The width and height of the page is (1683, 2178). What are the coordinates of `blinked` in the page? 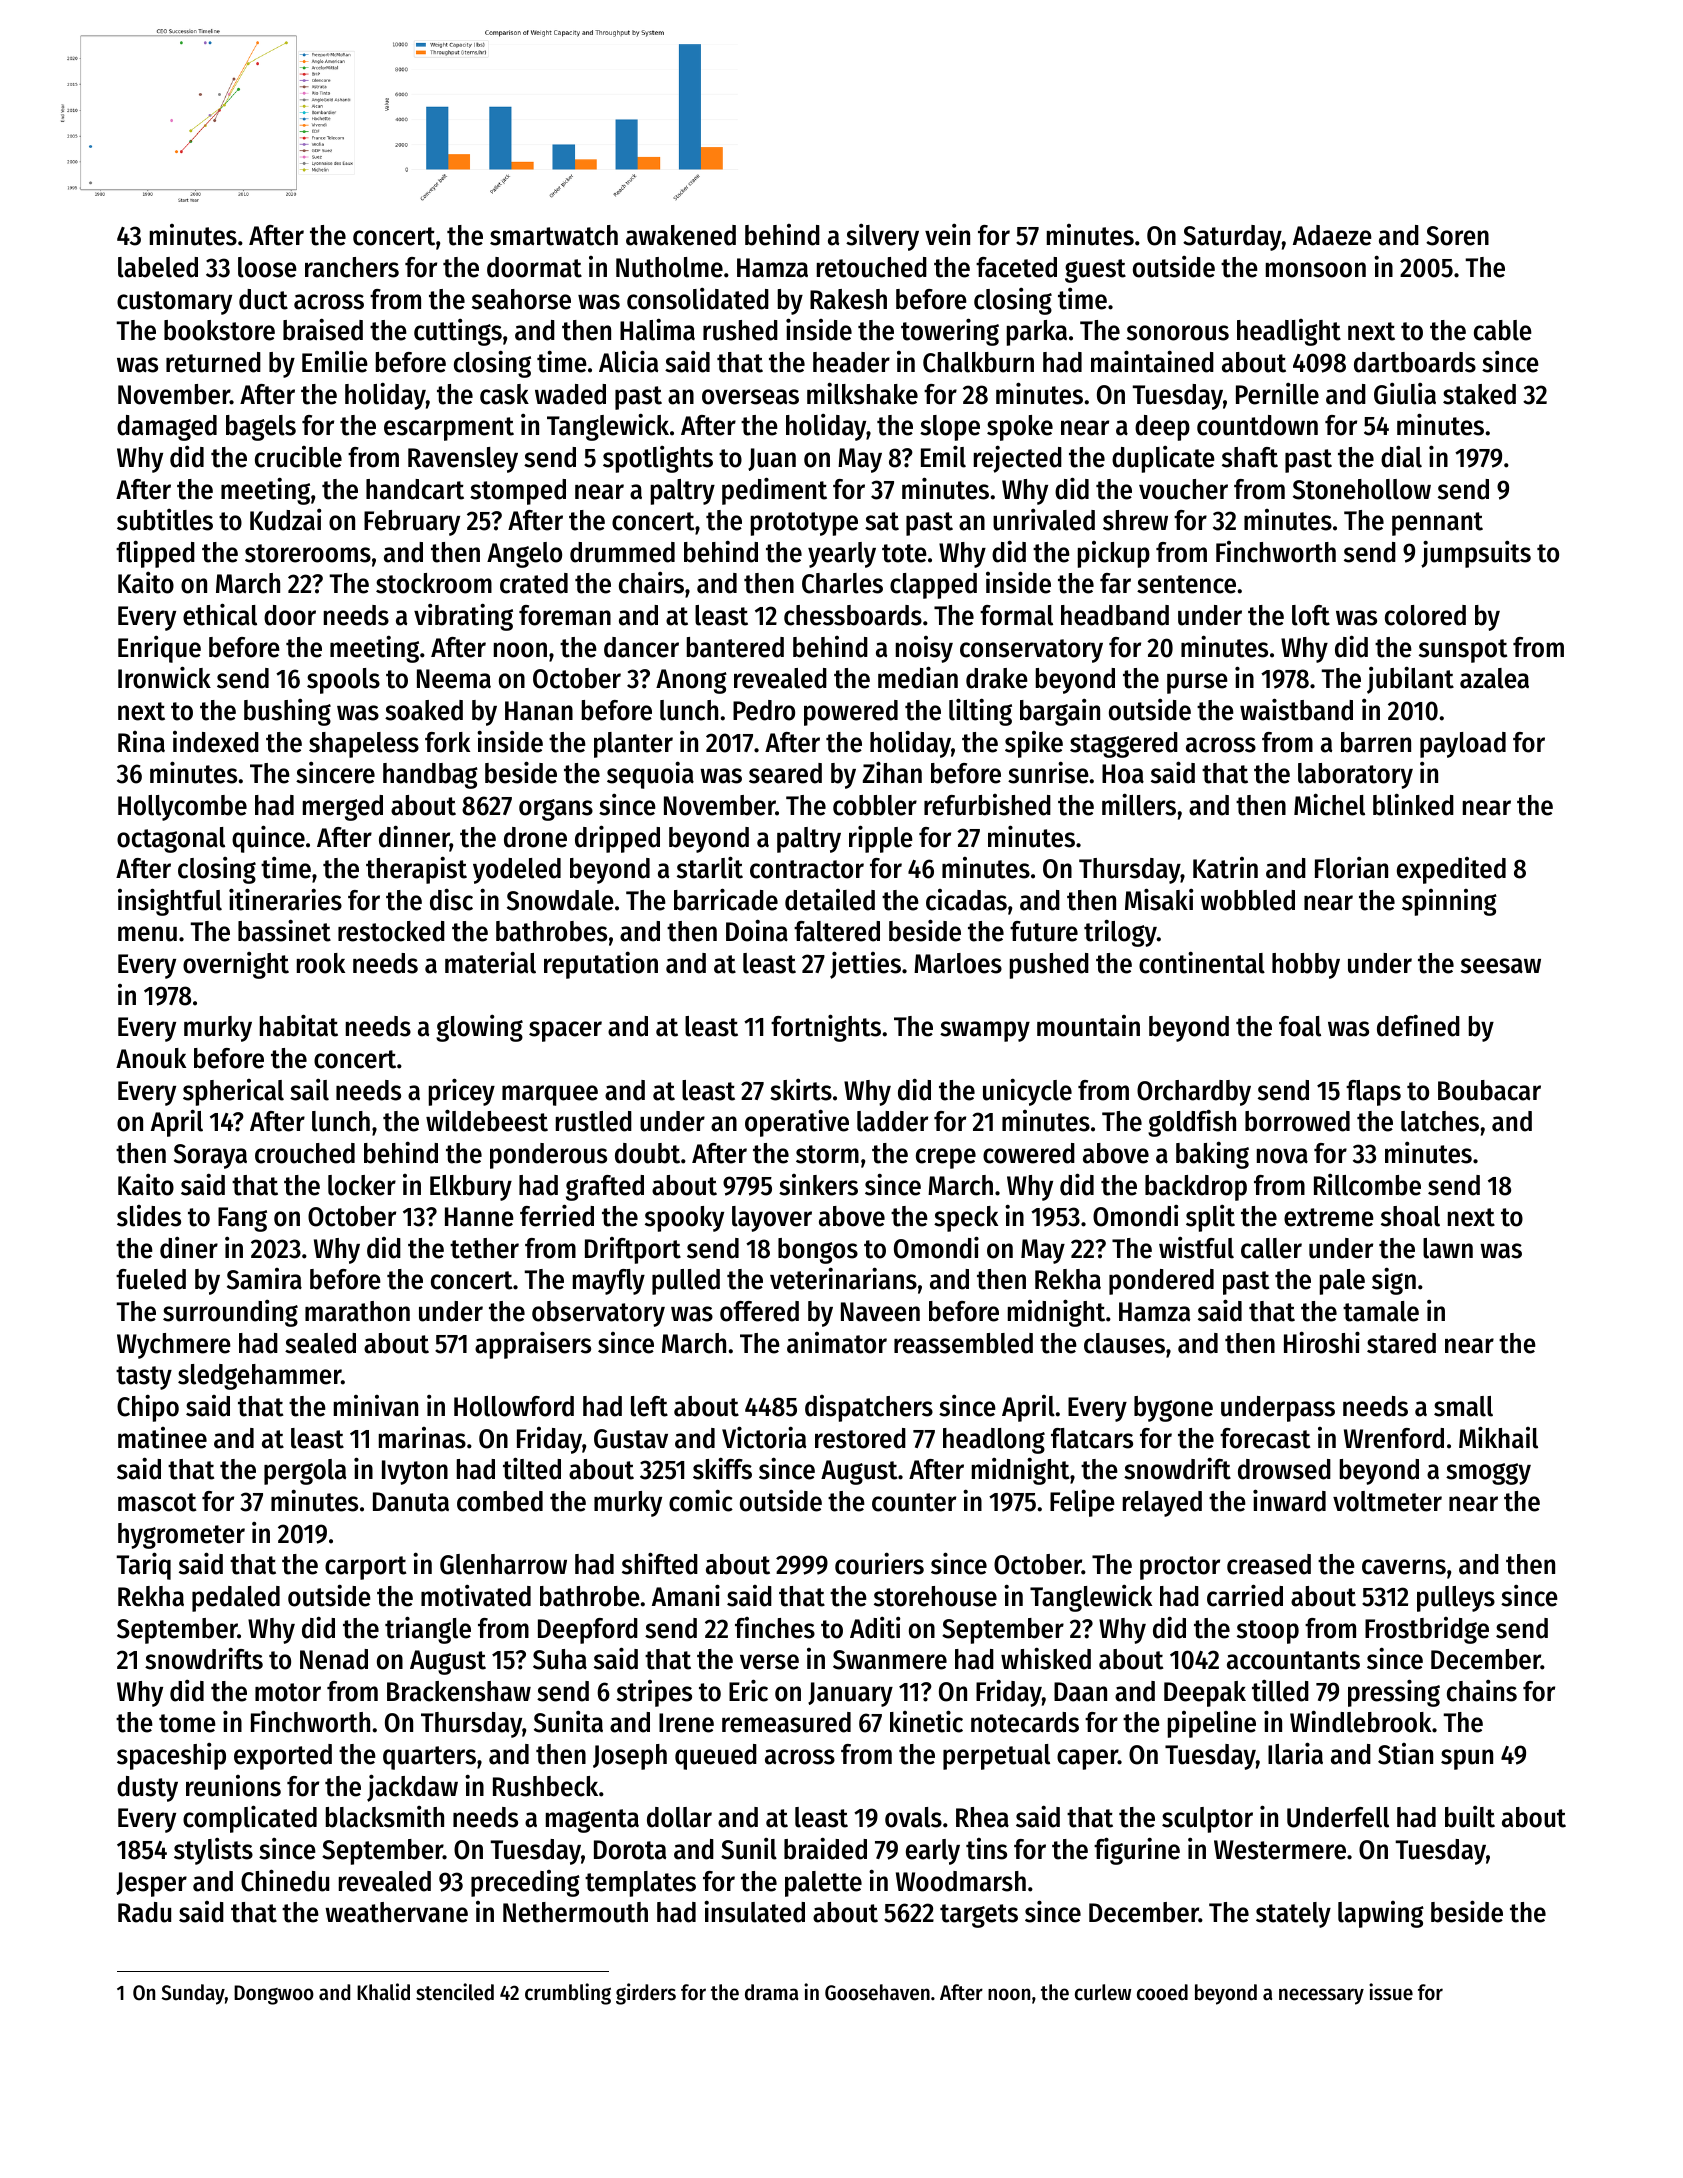 It's located at (1413, 804).
